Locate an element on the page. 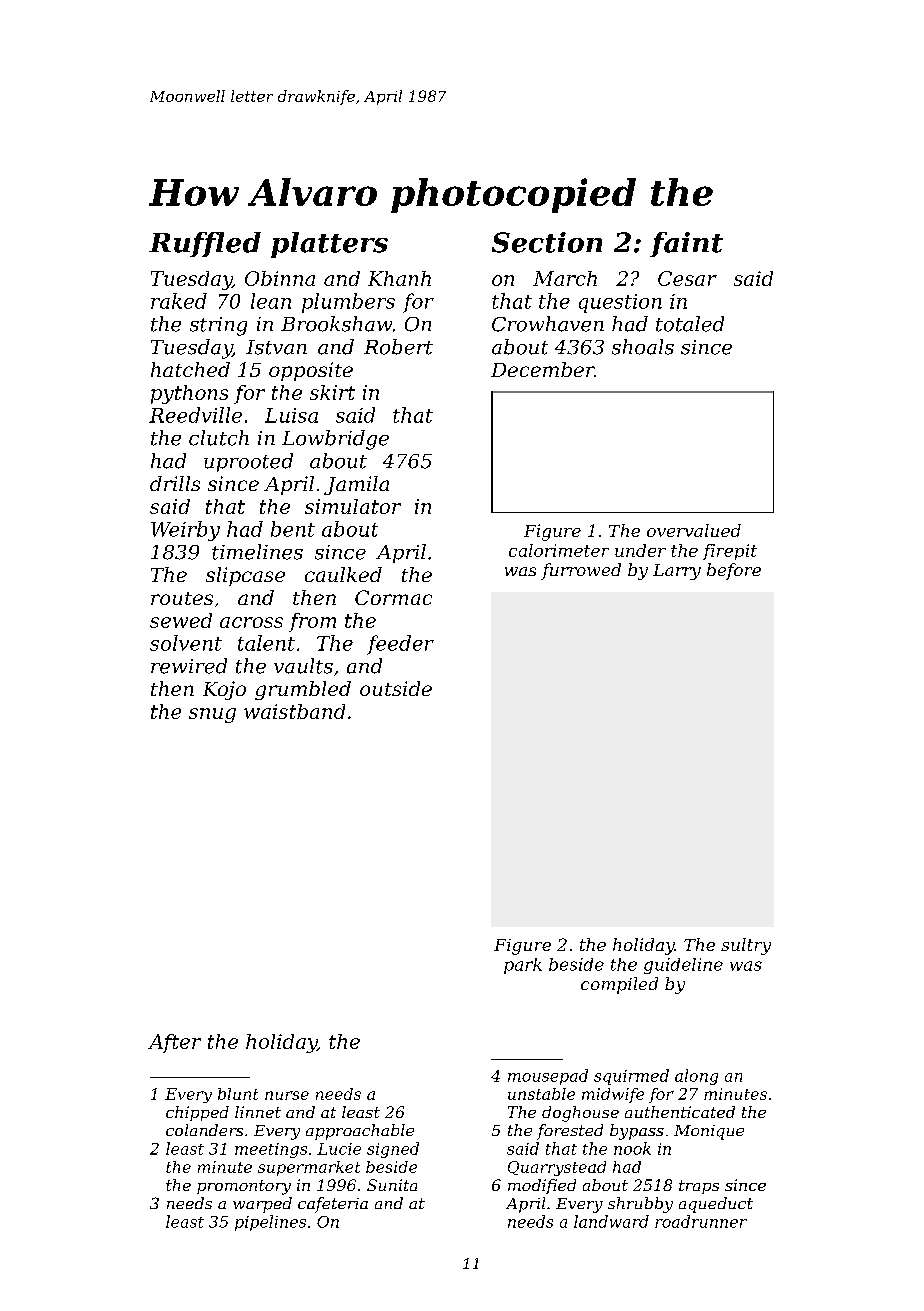  calorimeter is located at coordinates (559, 550).
